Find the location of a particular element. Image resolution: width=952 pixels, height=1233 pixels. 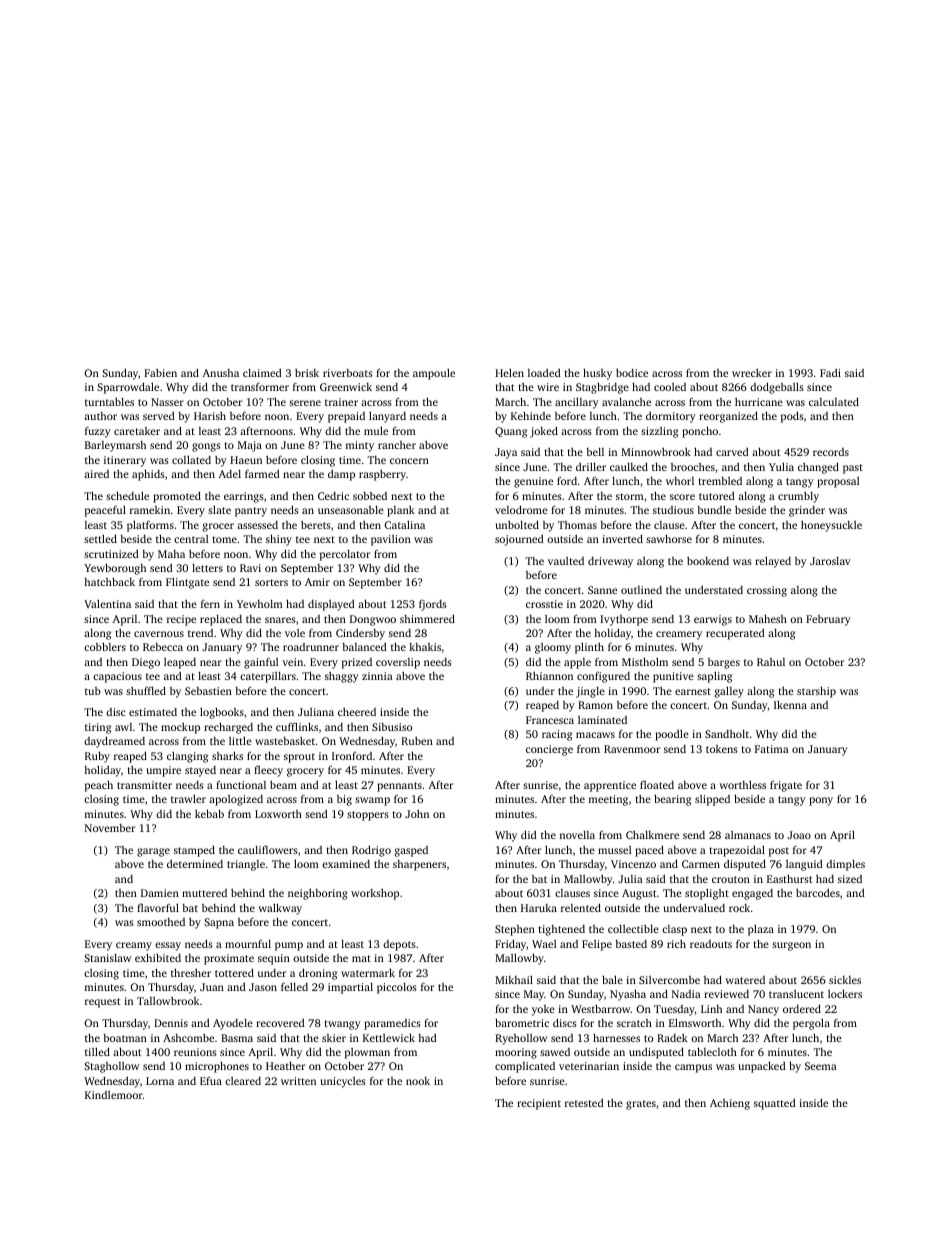

boatman is located at coordinates (125, 1038).
